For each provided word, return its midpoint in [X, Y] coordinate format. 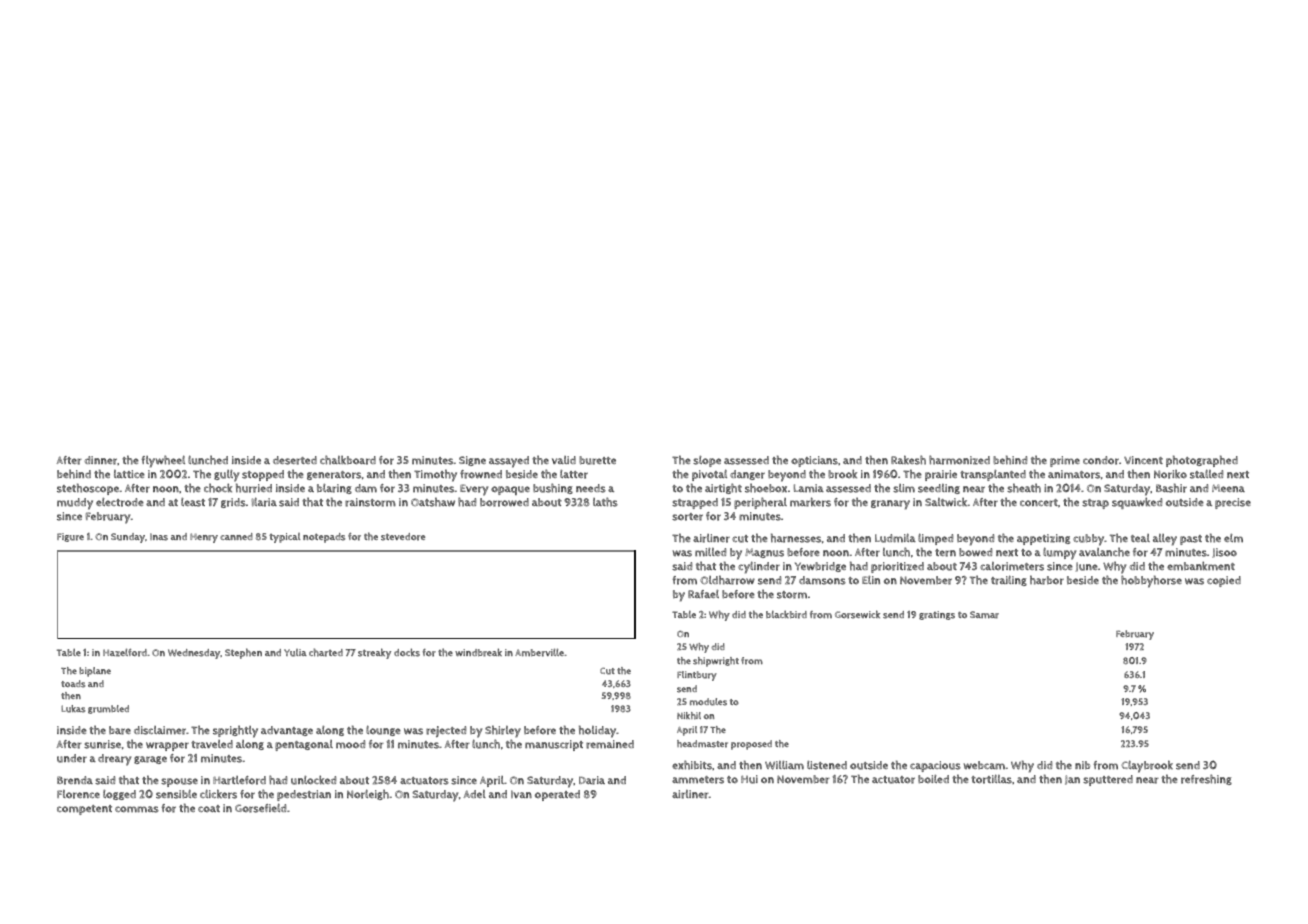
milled [710, 552]
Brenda [75, 780]
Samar [984, 615]
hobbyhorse [1151, 581]
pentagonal [304, 745]
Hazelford [125, 652]
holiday [597, 731]
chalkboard [348, 460]
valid [564, 460]
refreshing [1206, 779]
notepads [324, 538]
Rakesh [908, 460]
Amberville [539, 652]
